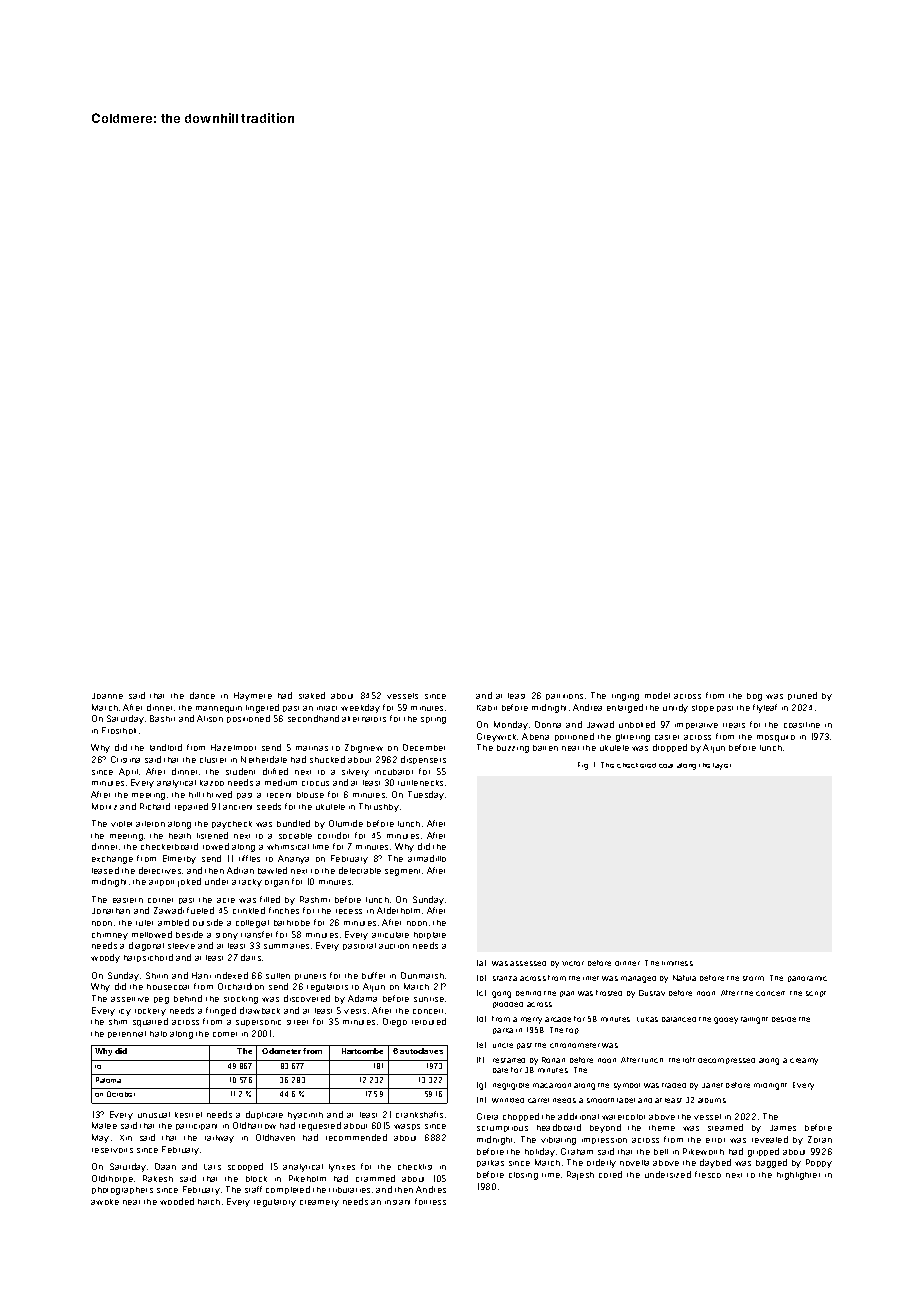  What do you see at coordinates (753, 978) in the page?
I see `storm` at bounding box center [753, 978].
